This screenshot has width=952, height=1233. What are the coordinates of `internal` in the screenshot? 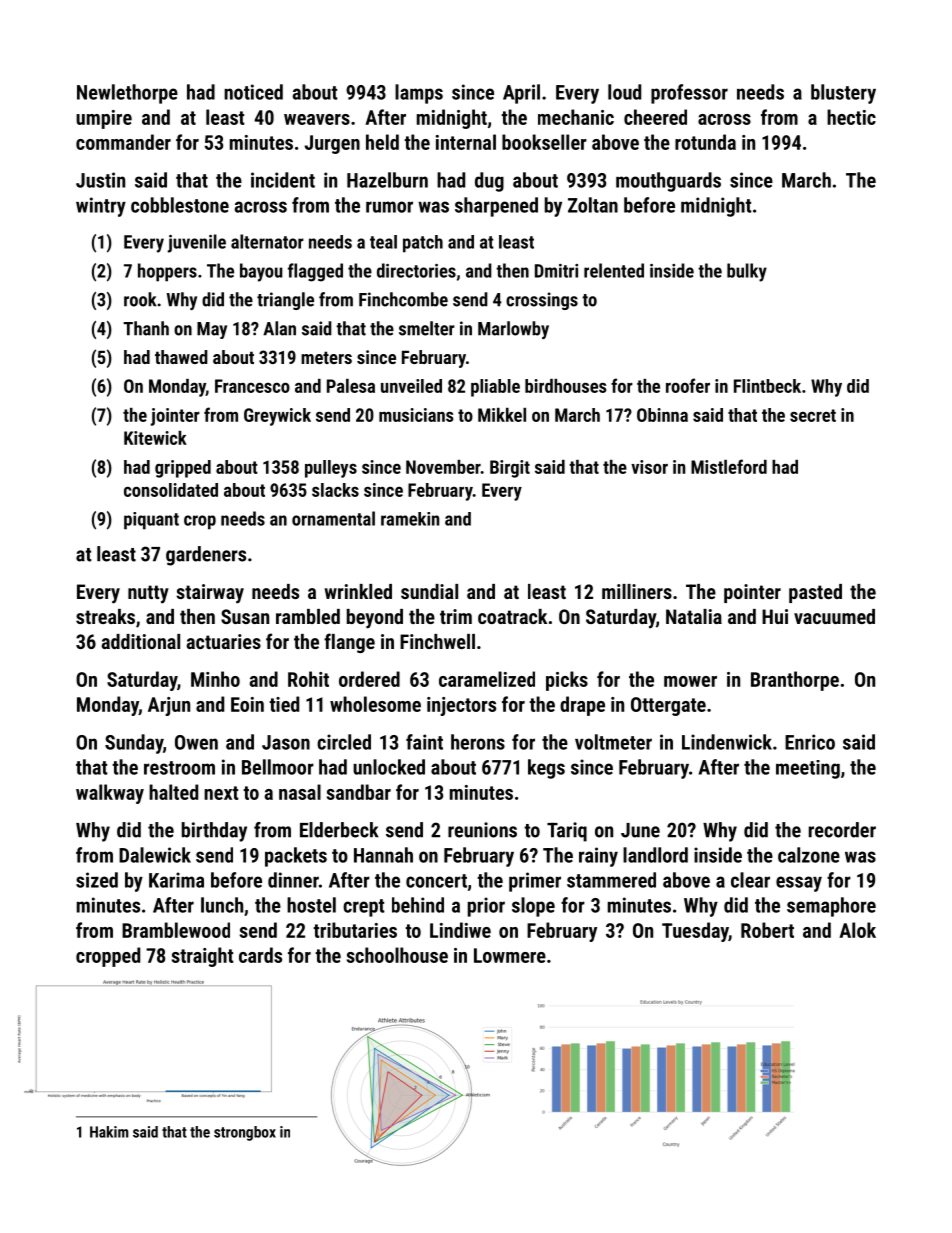 It's located at (466, 142).
